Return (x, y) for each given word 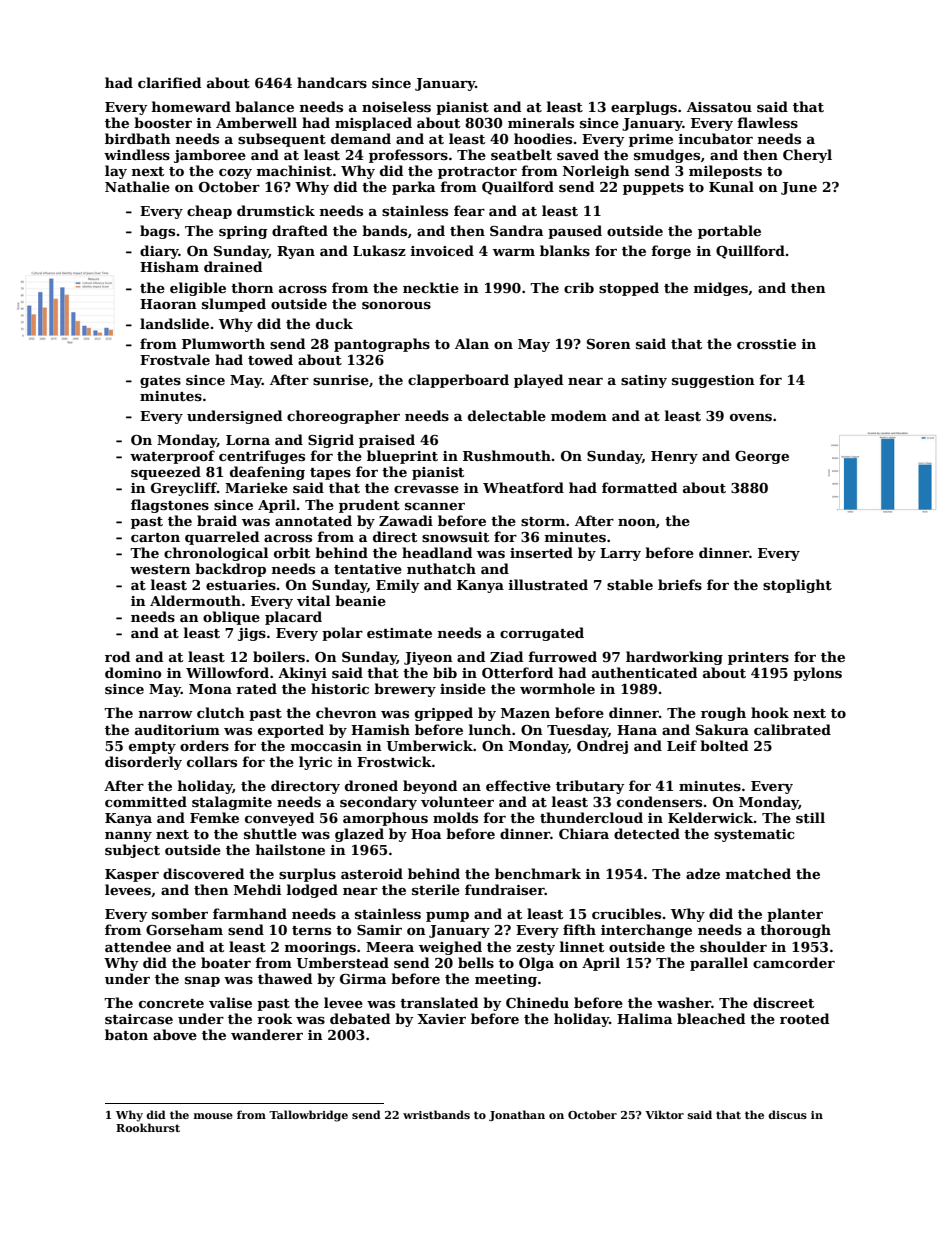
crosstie (766, 344)
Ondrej (602, 747)
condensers (659, 801)
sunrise (341, 380)
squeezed (166, 473)
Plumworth (223, 343)
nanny (128, 837)
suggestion (713, 381)
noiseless (396, 106)
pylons (817, 674)
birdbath (138, 138)
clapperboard (458, 381)
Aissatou (719, 107)
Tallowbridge (308, 1116)
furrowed (562, 656)
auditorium (177, 729)
